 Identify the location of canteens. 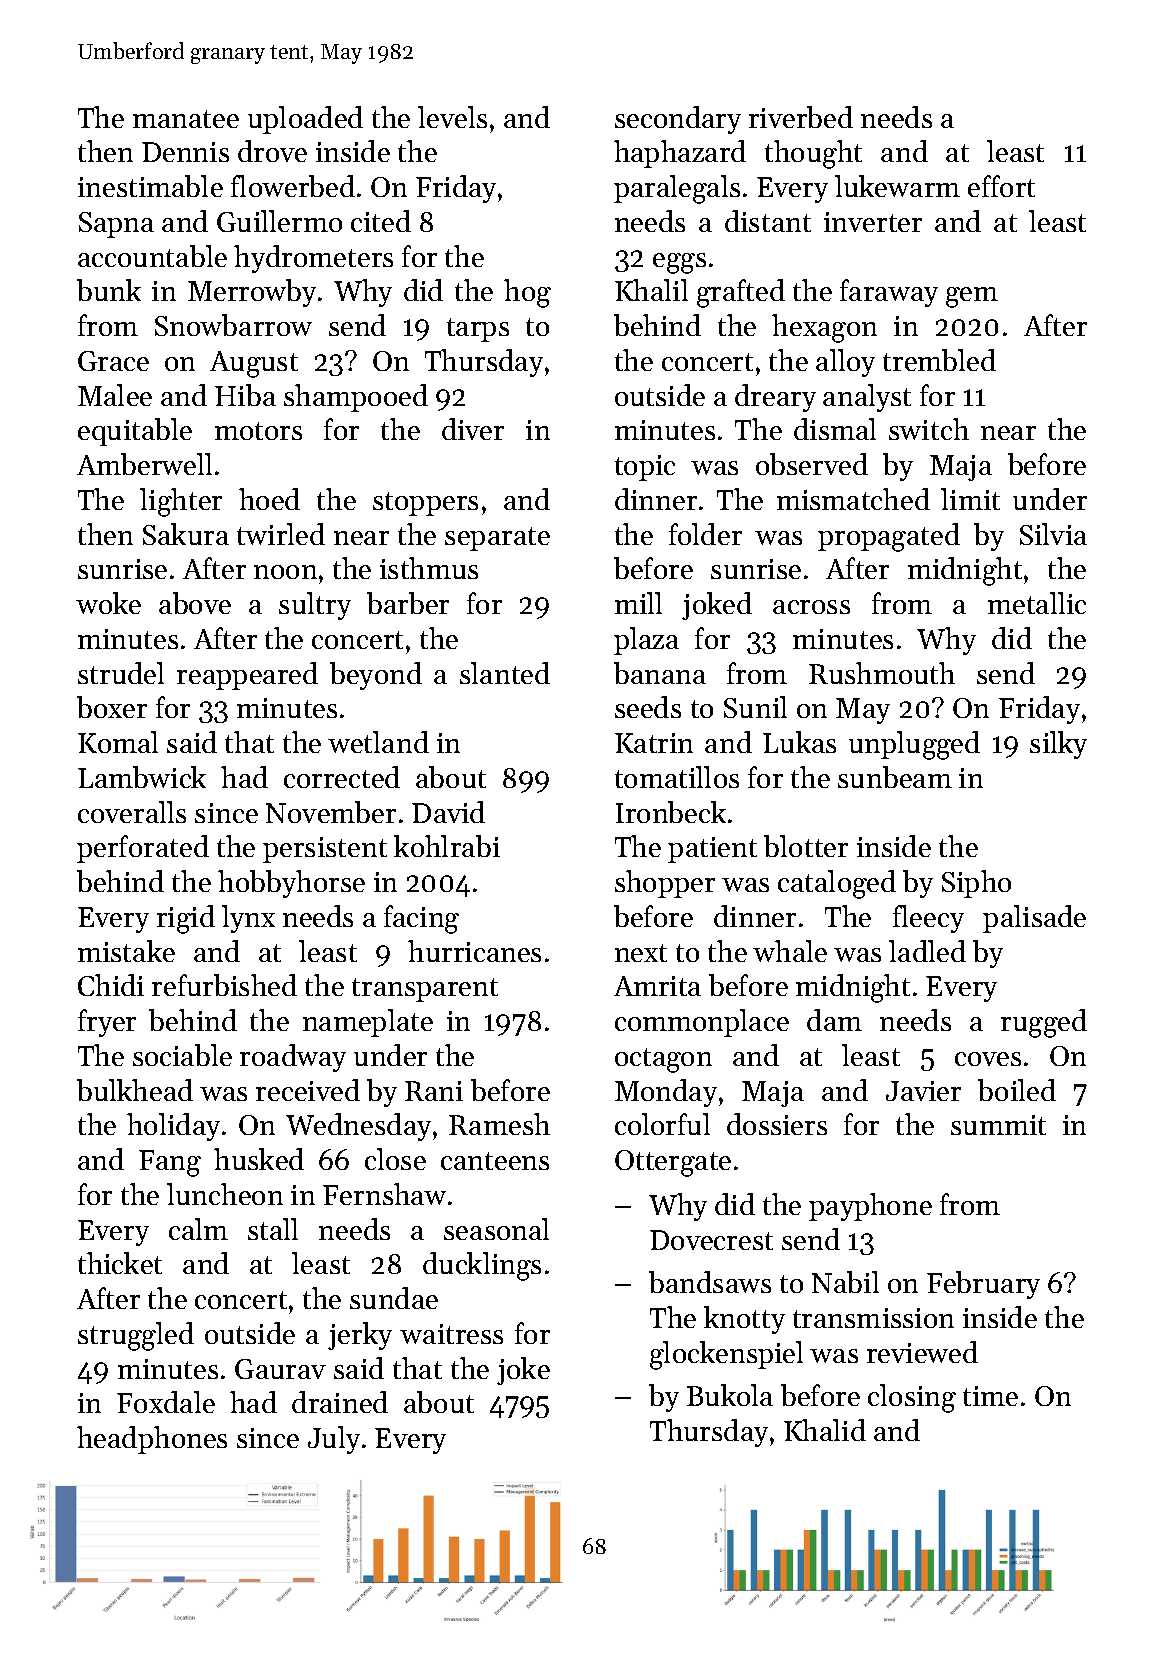
(495, 1161).
